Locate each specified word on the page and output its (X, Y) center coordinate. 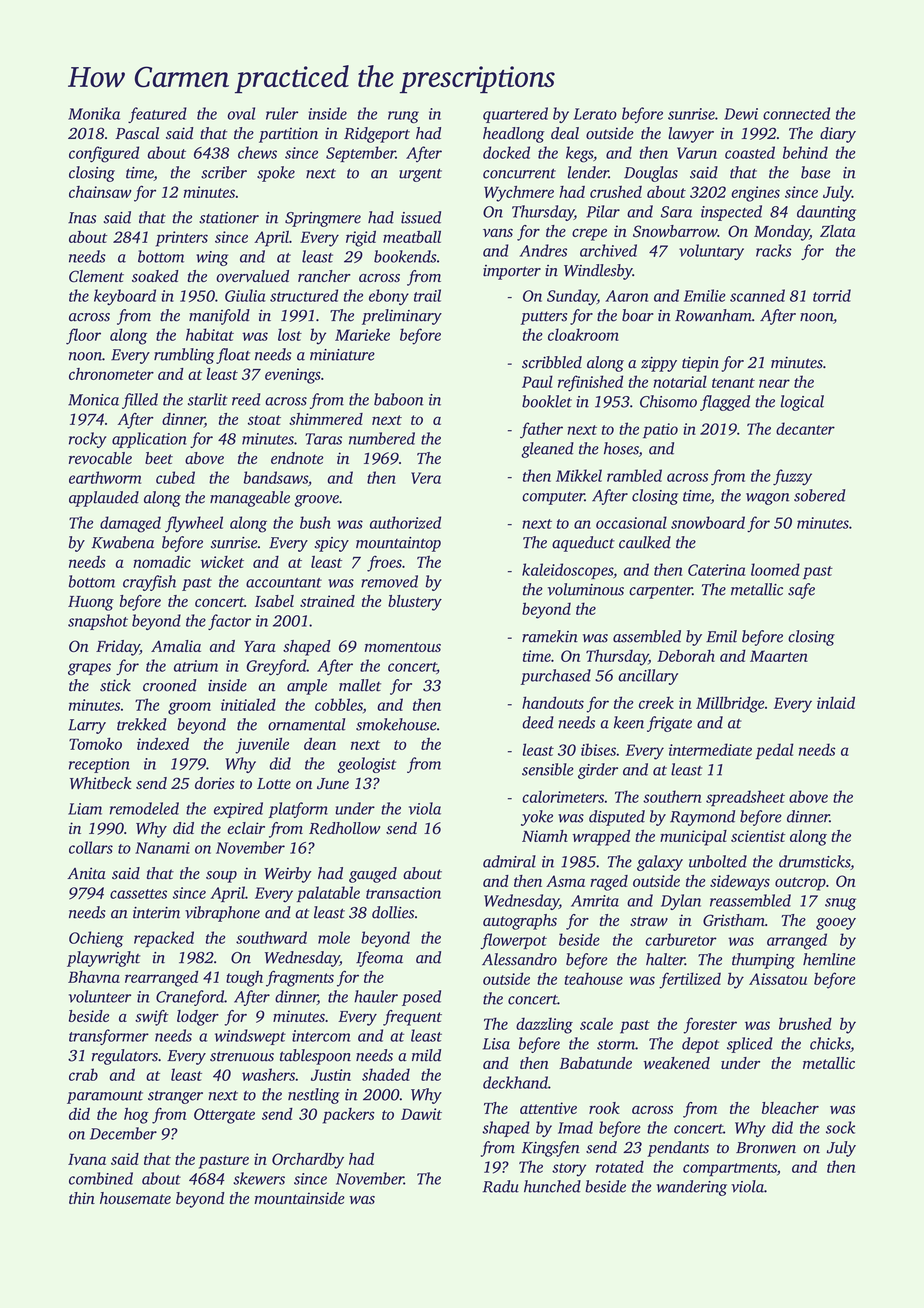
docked (506, 152)
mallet (360, 685)
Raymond (702, 818)
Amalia (176, 646)
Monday (782, 233)
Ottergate (224, 1116)
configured (104, 154)
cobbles (339, 704)
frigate (669, 724)
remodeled (144, 808)
